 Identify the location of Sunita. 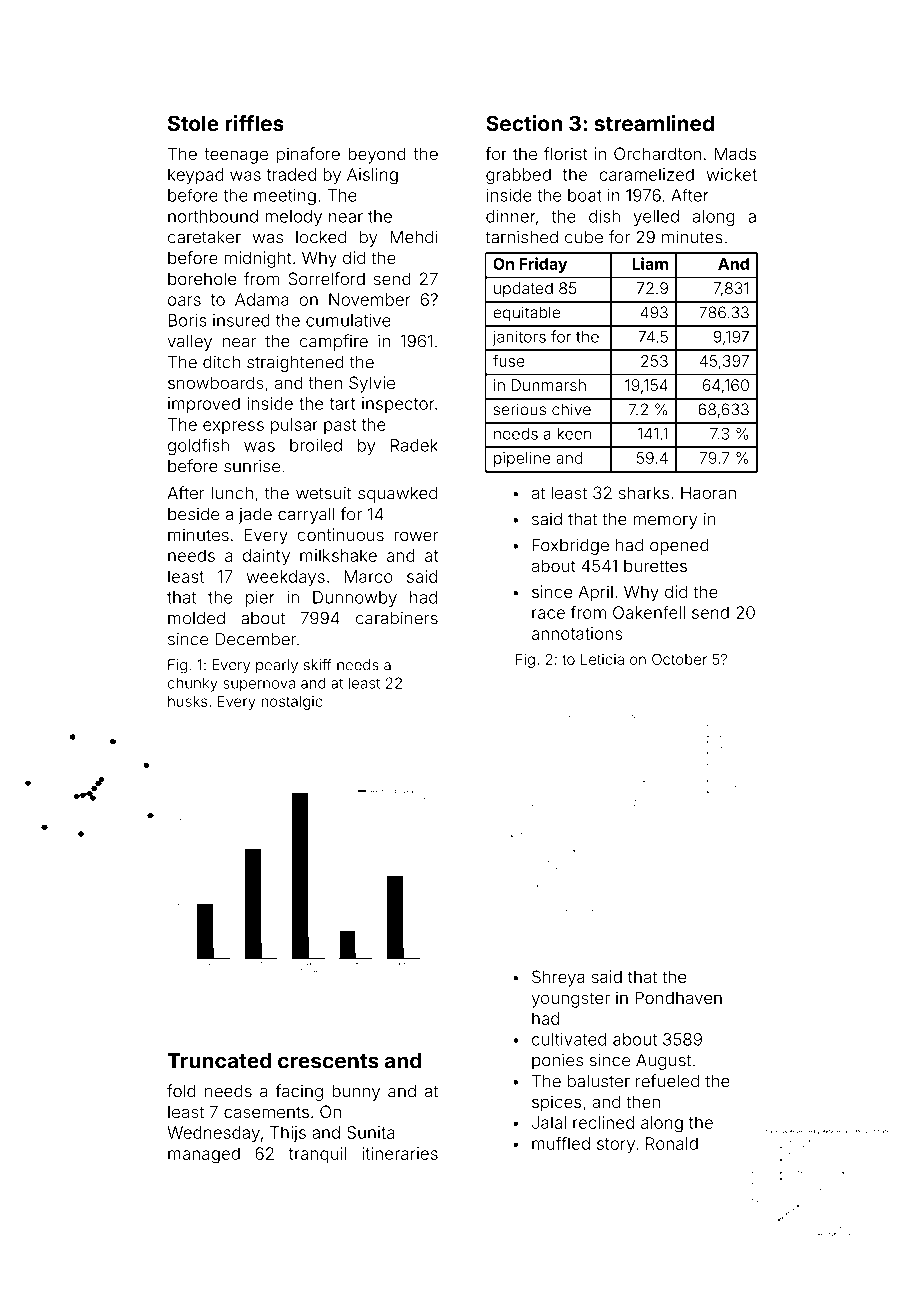
(370, 1132).
